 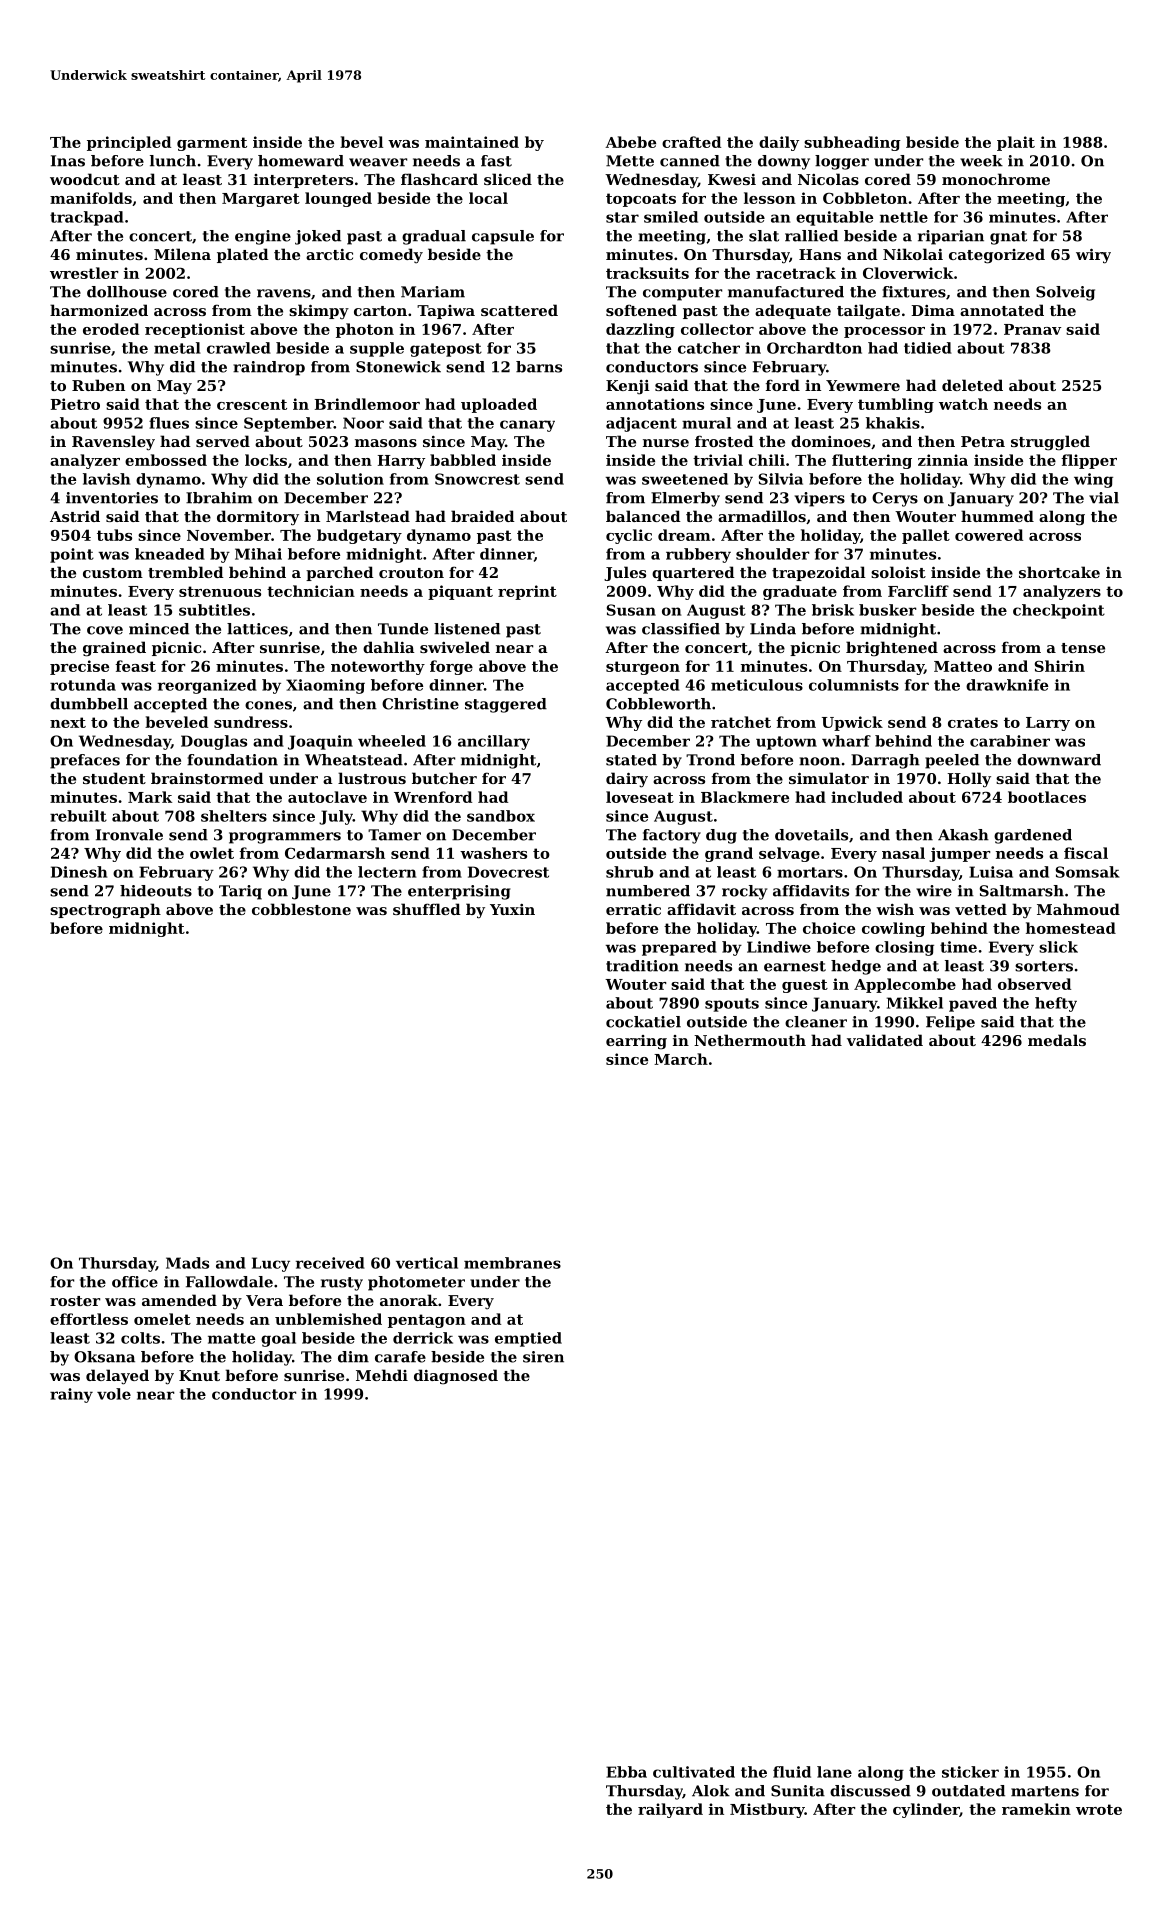 I want to click on bootlaces, so click(x=1047, y=797).
